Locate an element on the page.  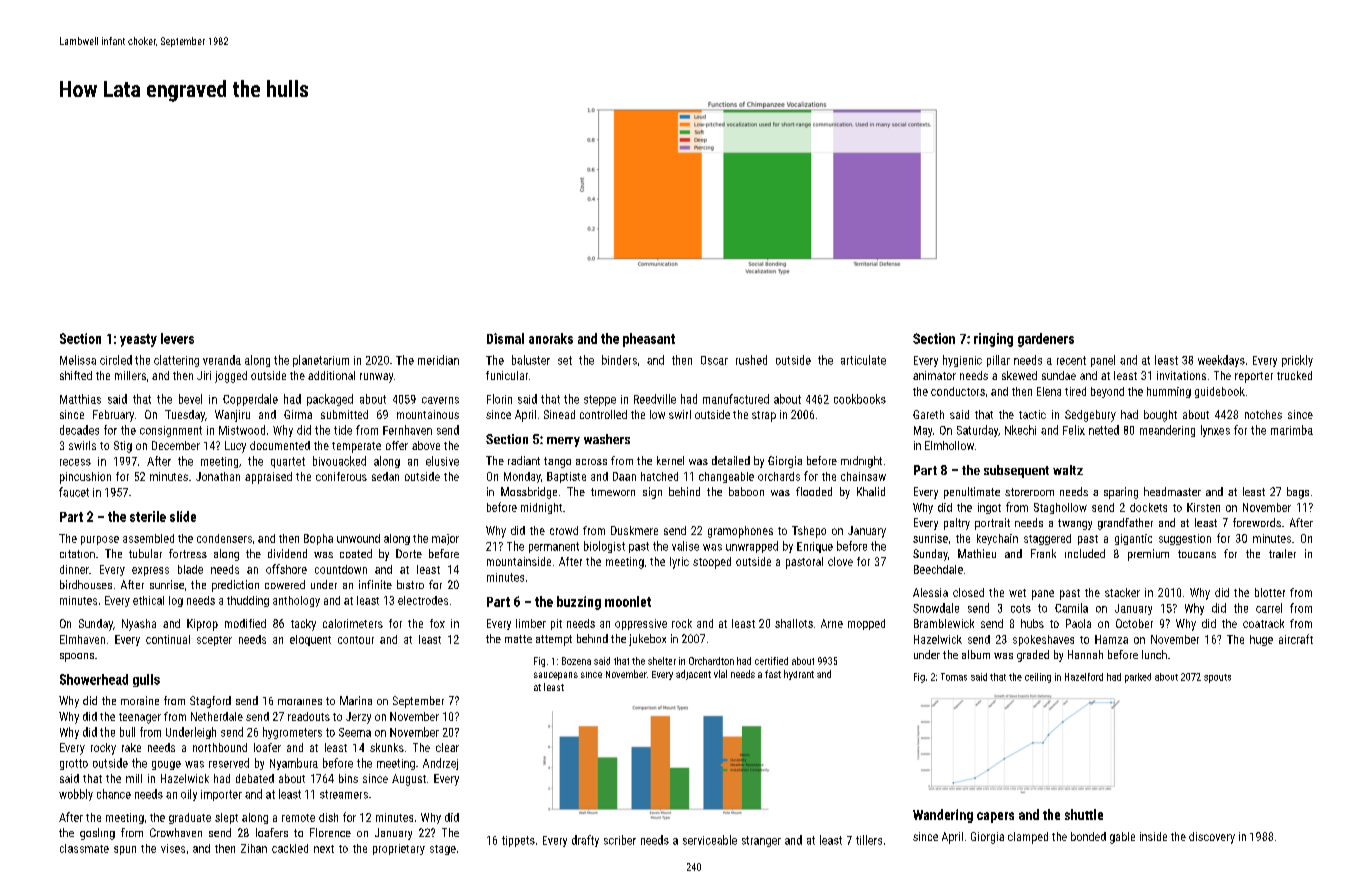
hygrometers is located at coordinates (292, 733).
